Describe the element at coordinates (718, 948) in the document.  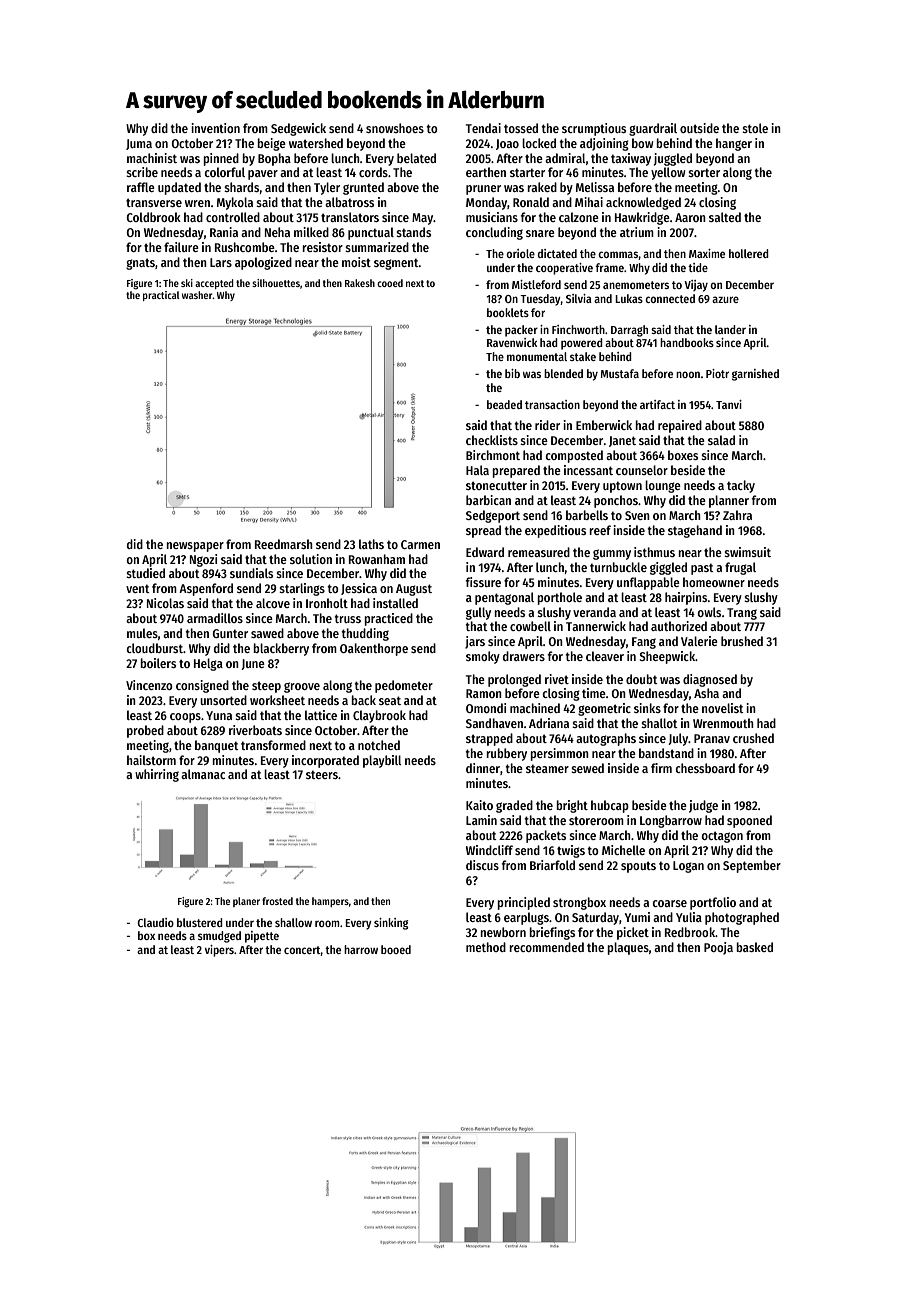
I see `Pooja` at that location.
